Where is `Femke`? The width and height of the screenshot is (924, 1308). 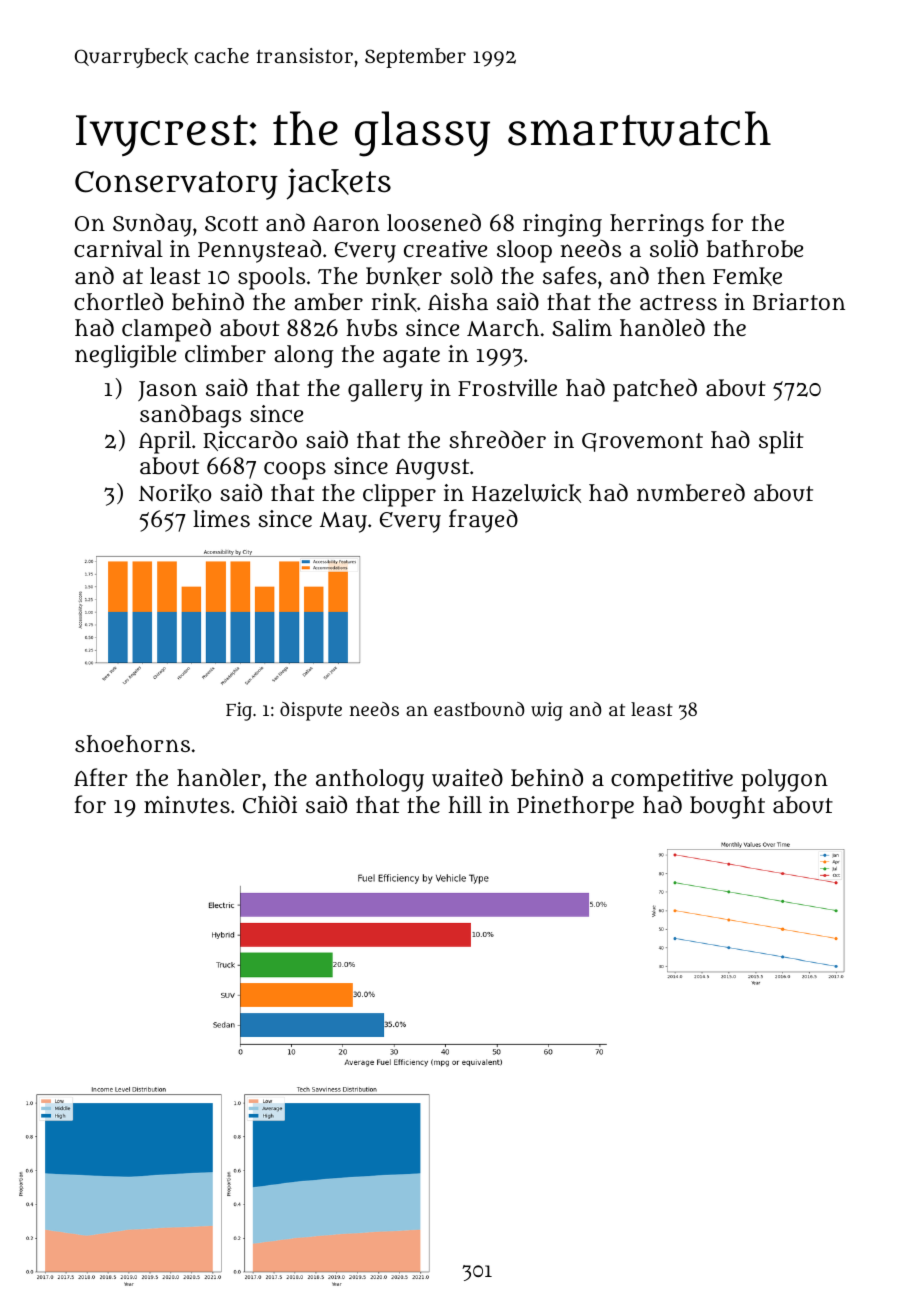
Femke is located at coordinates (747, 276).
